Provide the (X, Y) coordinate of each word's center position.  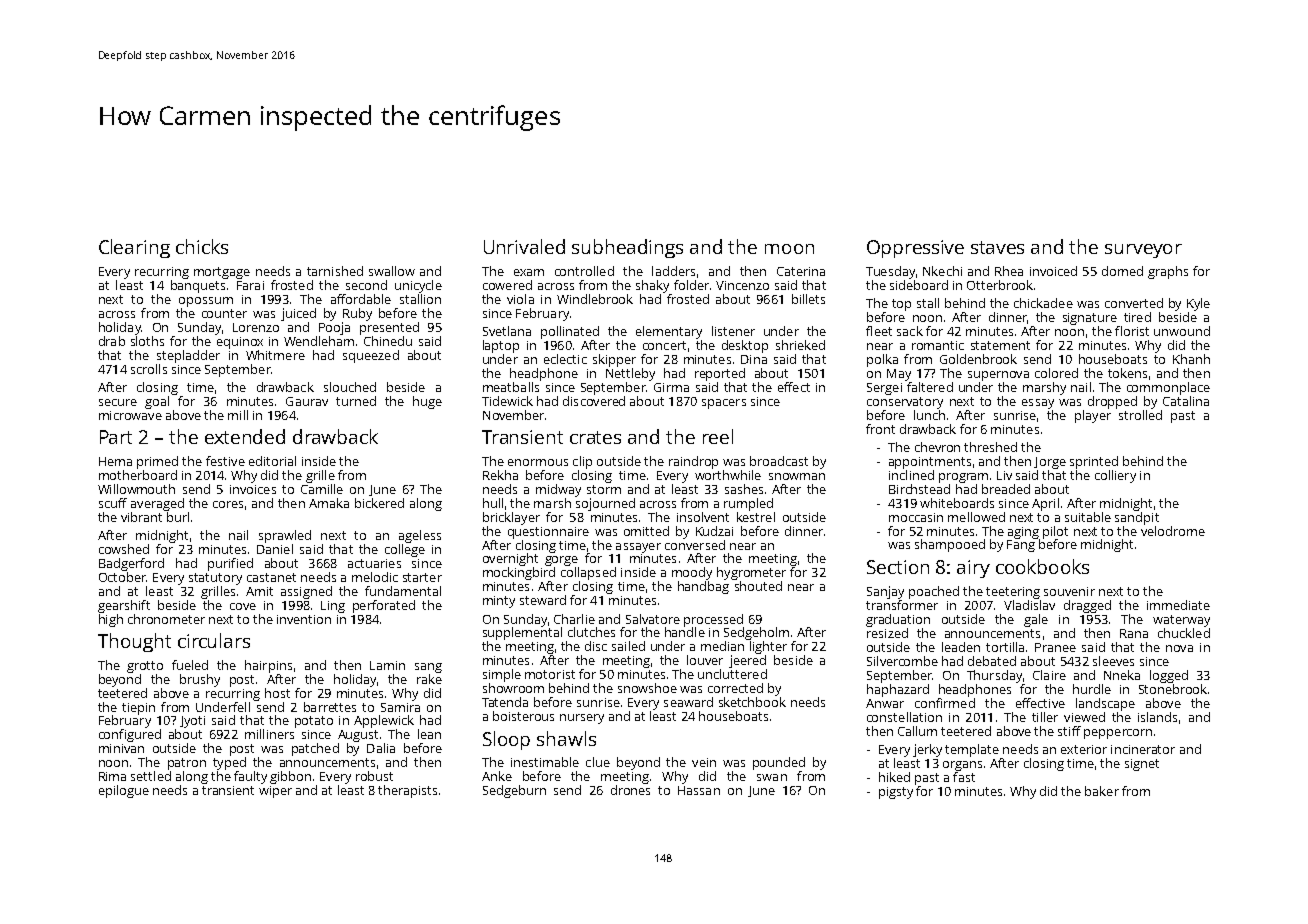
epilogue (124, 791)
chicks (202, 246)
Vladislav (1029, 605)
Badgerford (131, 564)
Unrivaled (524, 246)
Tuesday (890, 272)
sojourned (605, 504)
